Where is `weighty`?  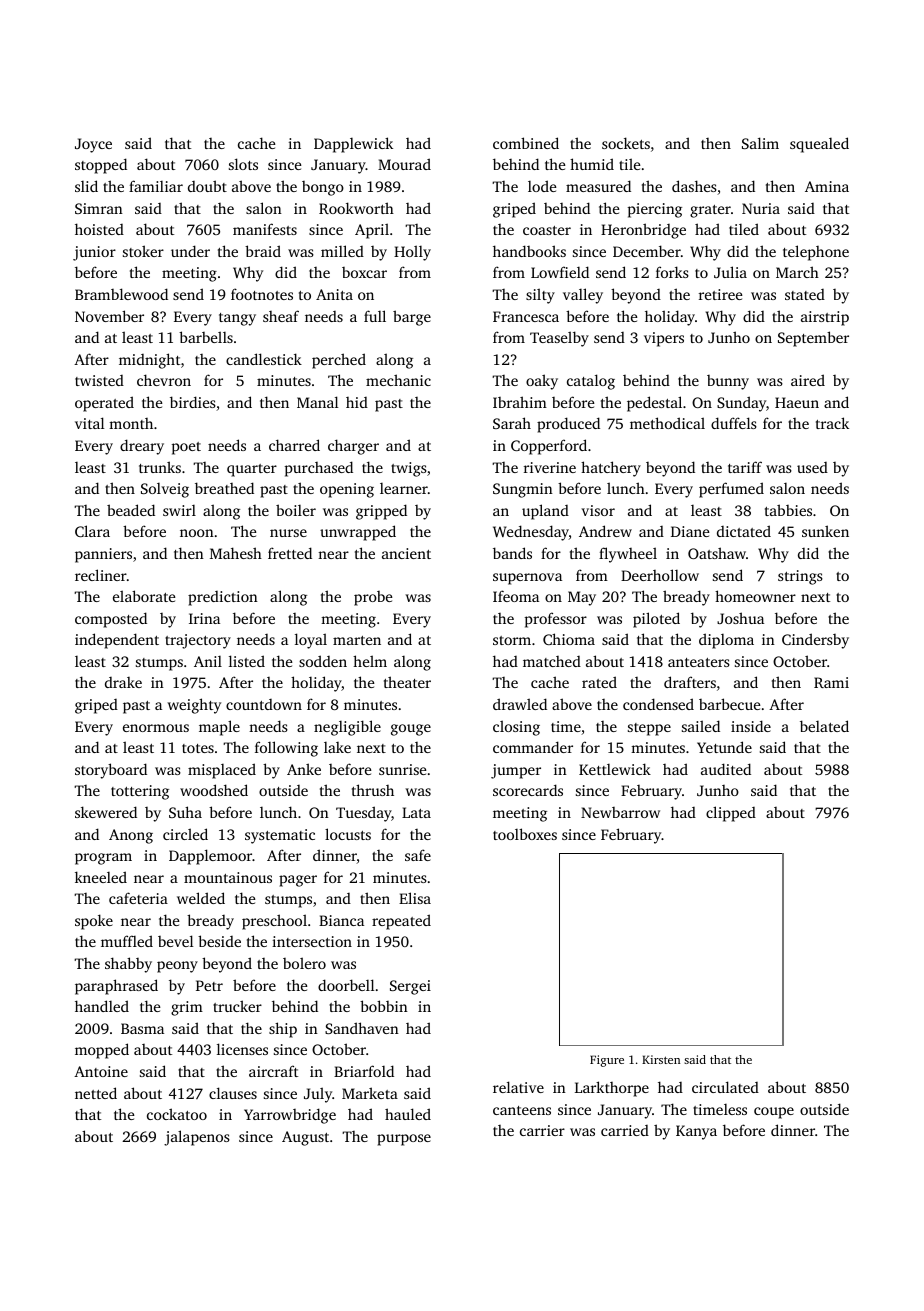 weighty is located at coordinates (194, 706).
